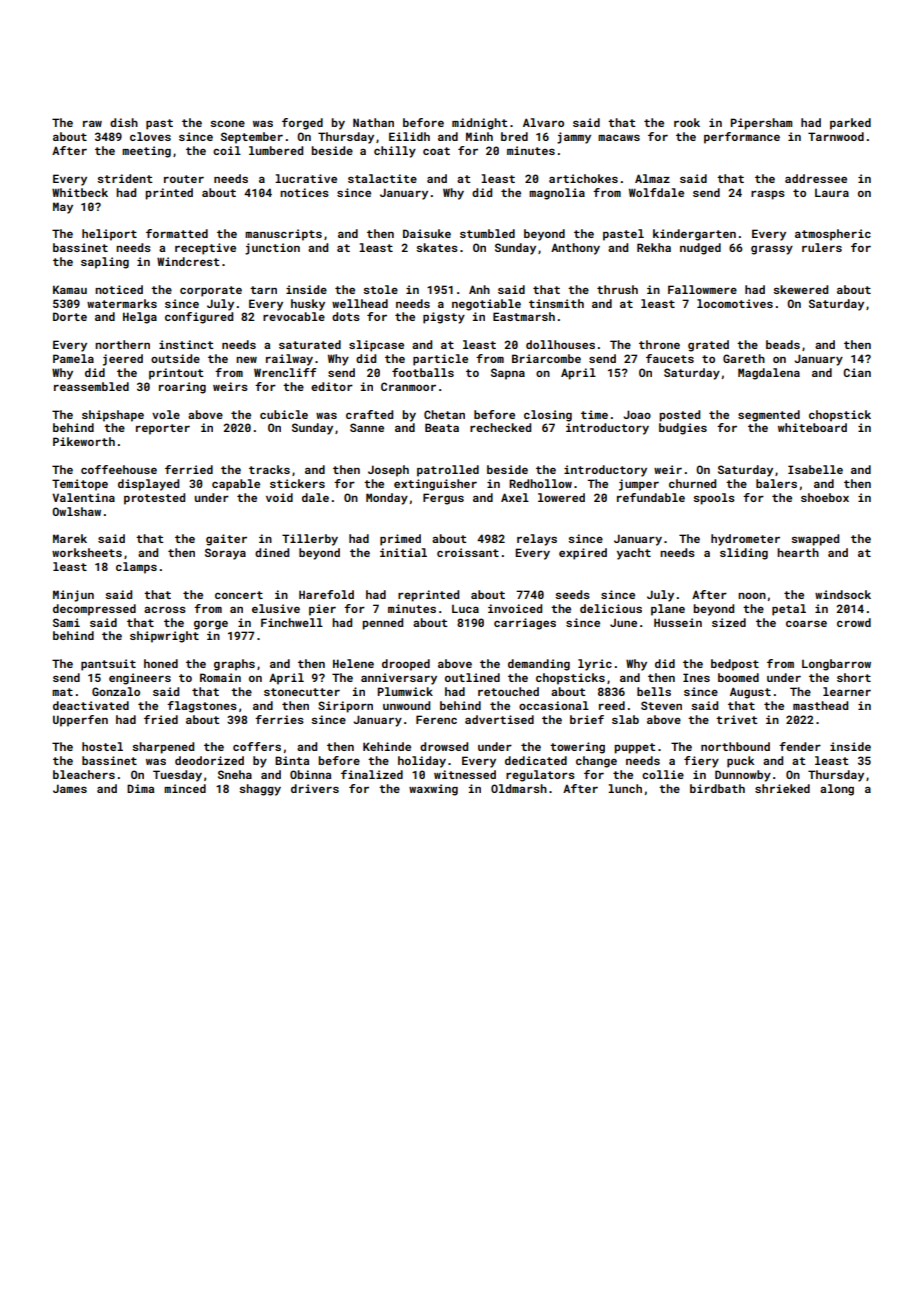  Describe the element at coordinates (326, 594) in the image. I see `Harefold` at that location.
